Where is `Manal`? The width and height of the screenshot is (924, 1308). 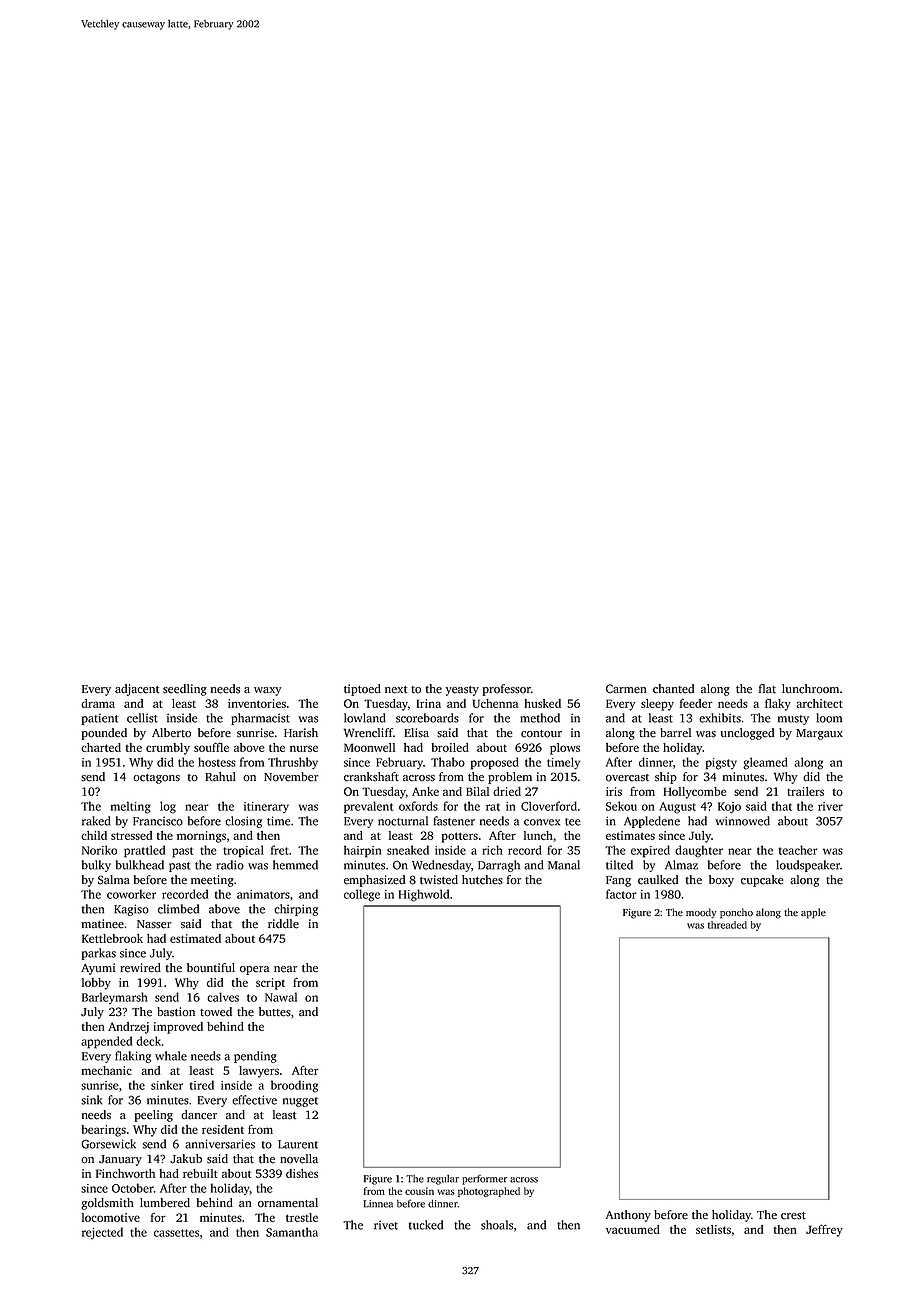 Manal is located at coordinates (564, 865).
